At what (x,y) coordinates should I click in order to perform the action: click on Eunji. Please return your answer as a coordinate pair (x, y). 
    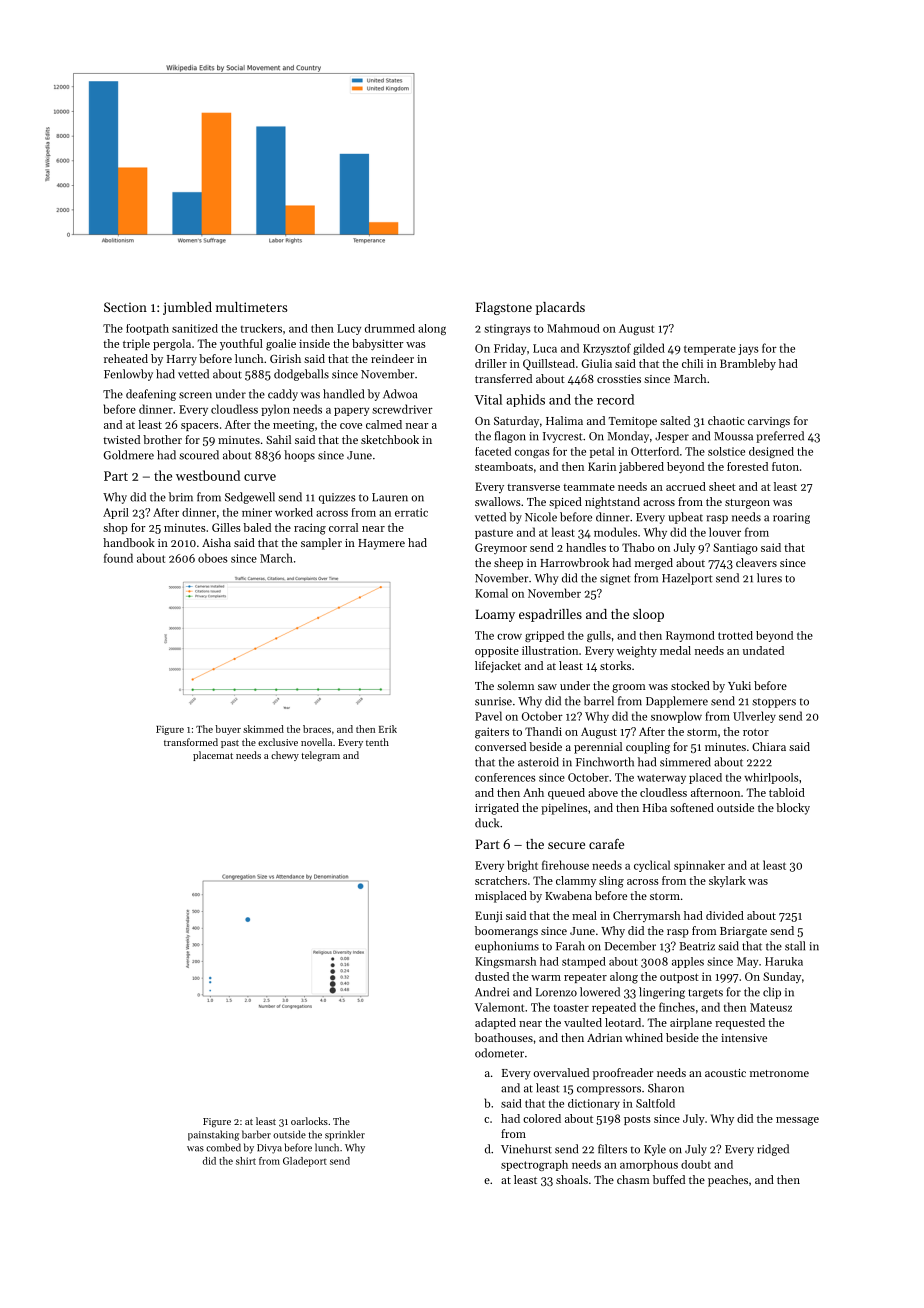
    Looking at the image, I should click on (489, 917).
